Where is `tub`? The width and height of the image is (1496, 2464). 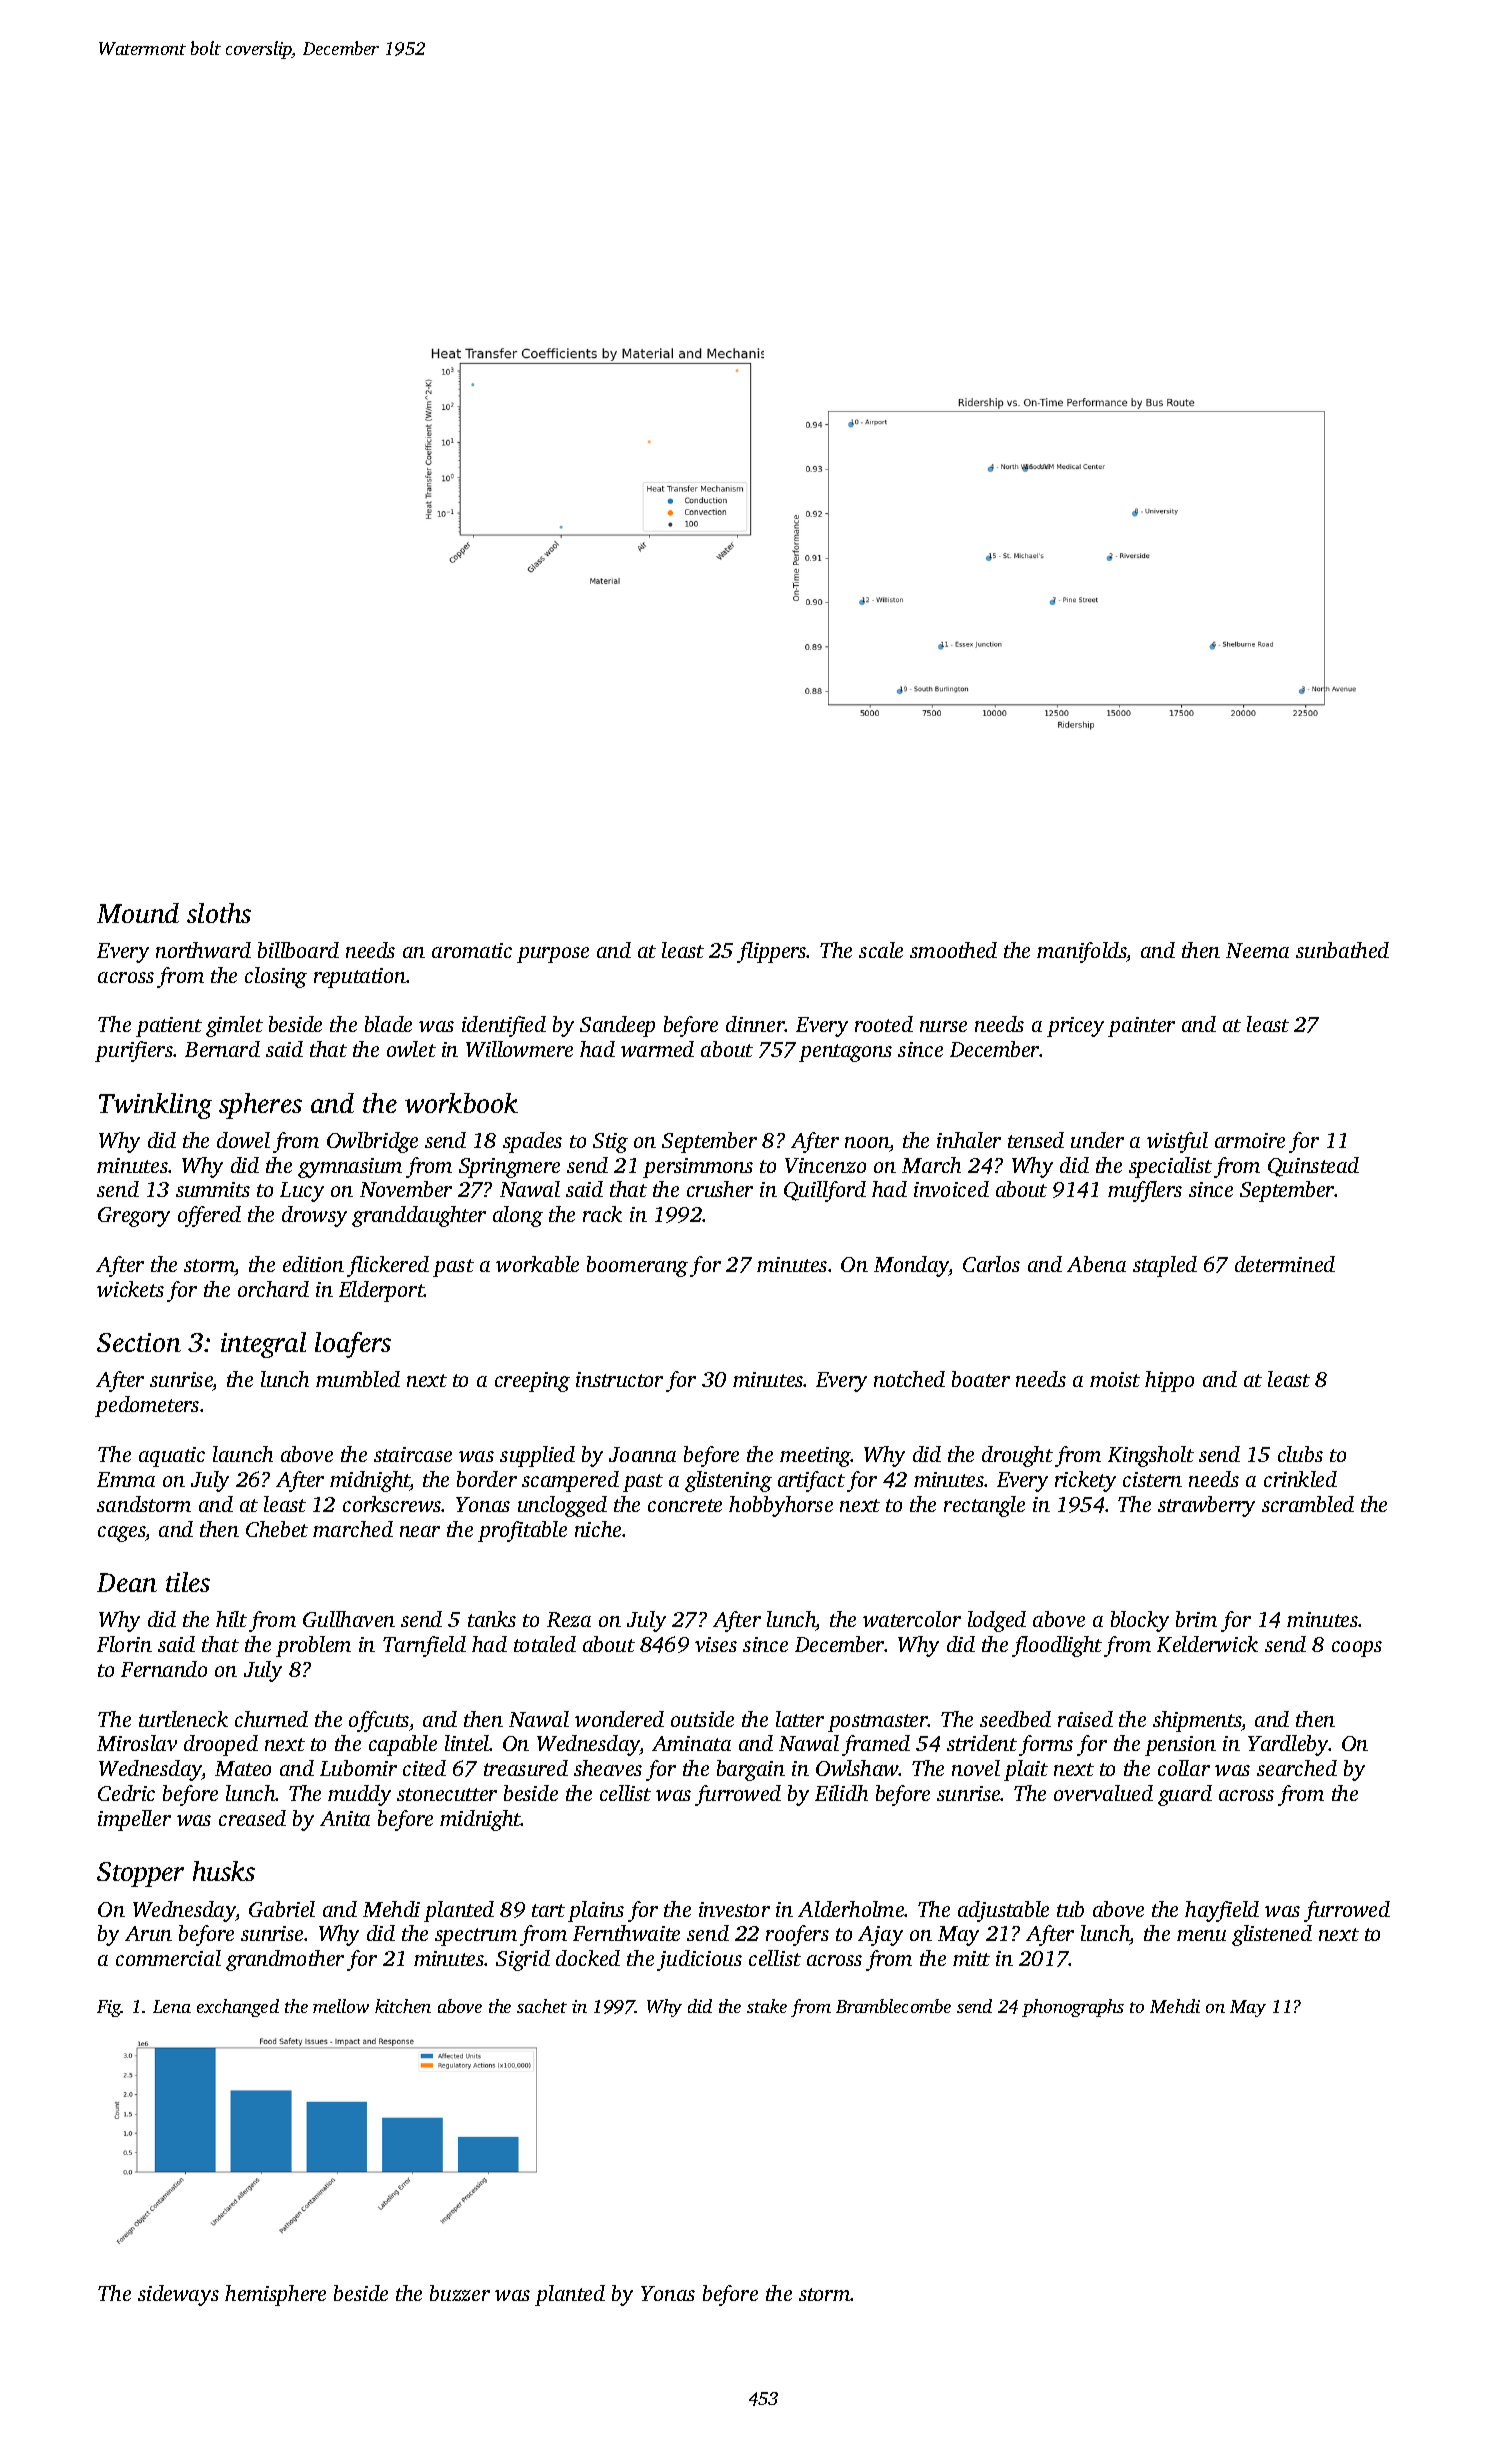 tub is located at coordinates (1070, 1909).
